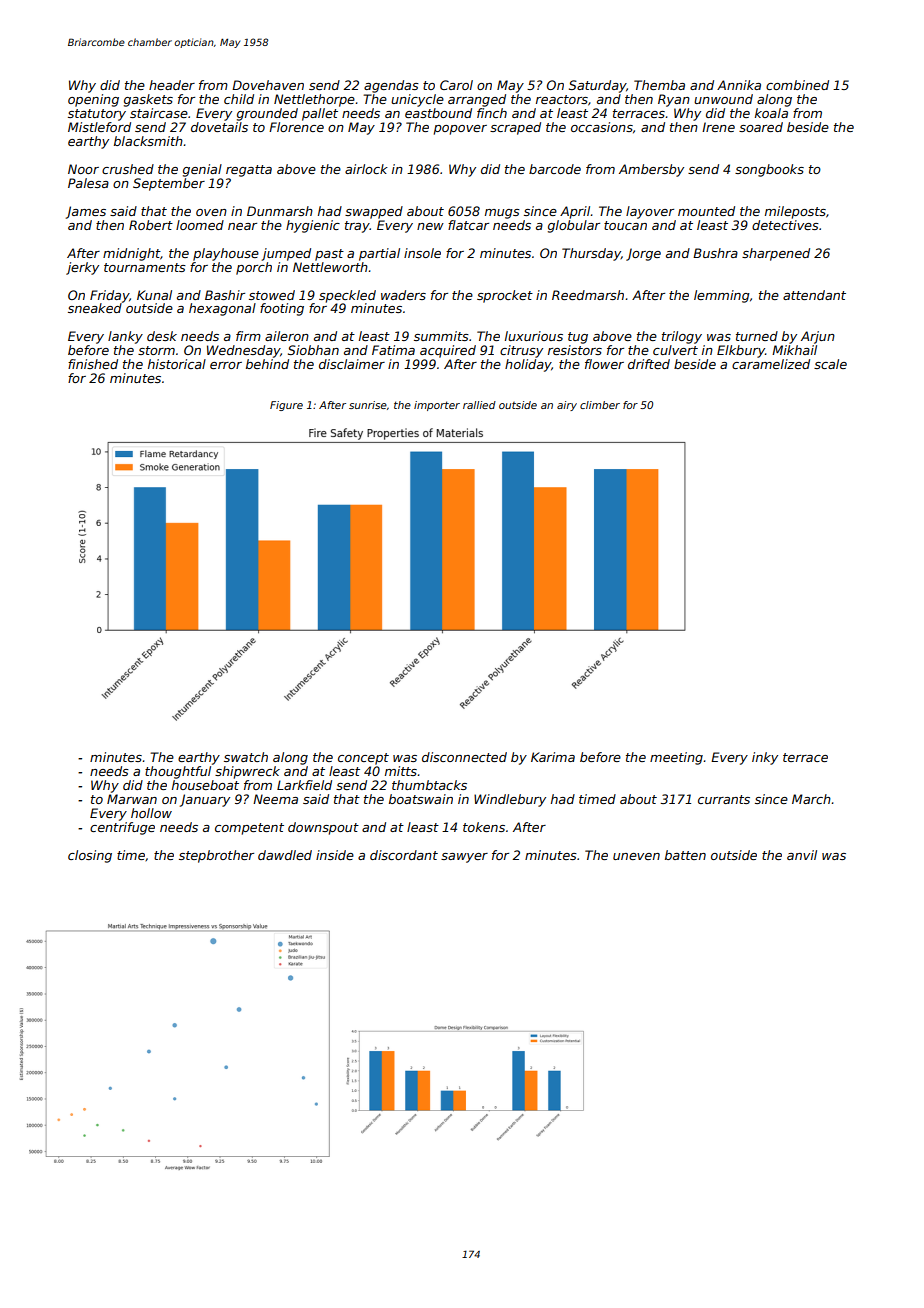 The width and height of the screenshot is (924, 1308). Describe the element at coordinates (151, 813) in the screenshot. I see `hollow` at that location.
